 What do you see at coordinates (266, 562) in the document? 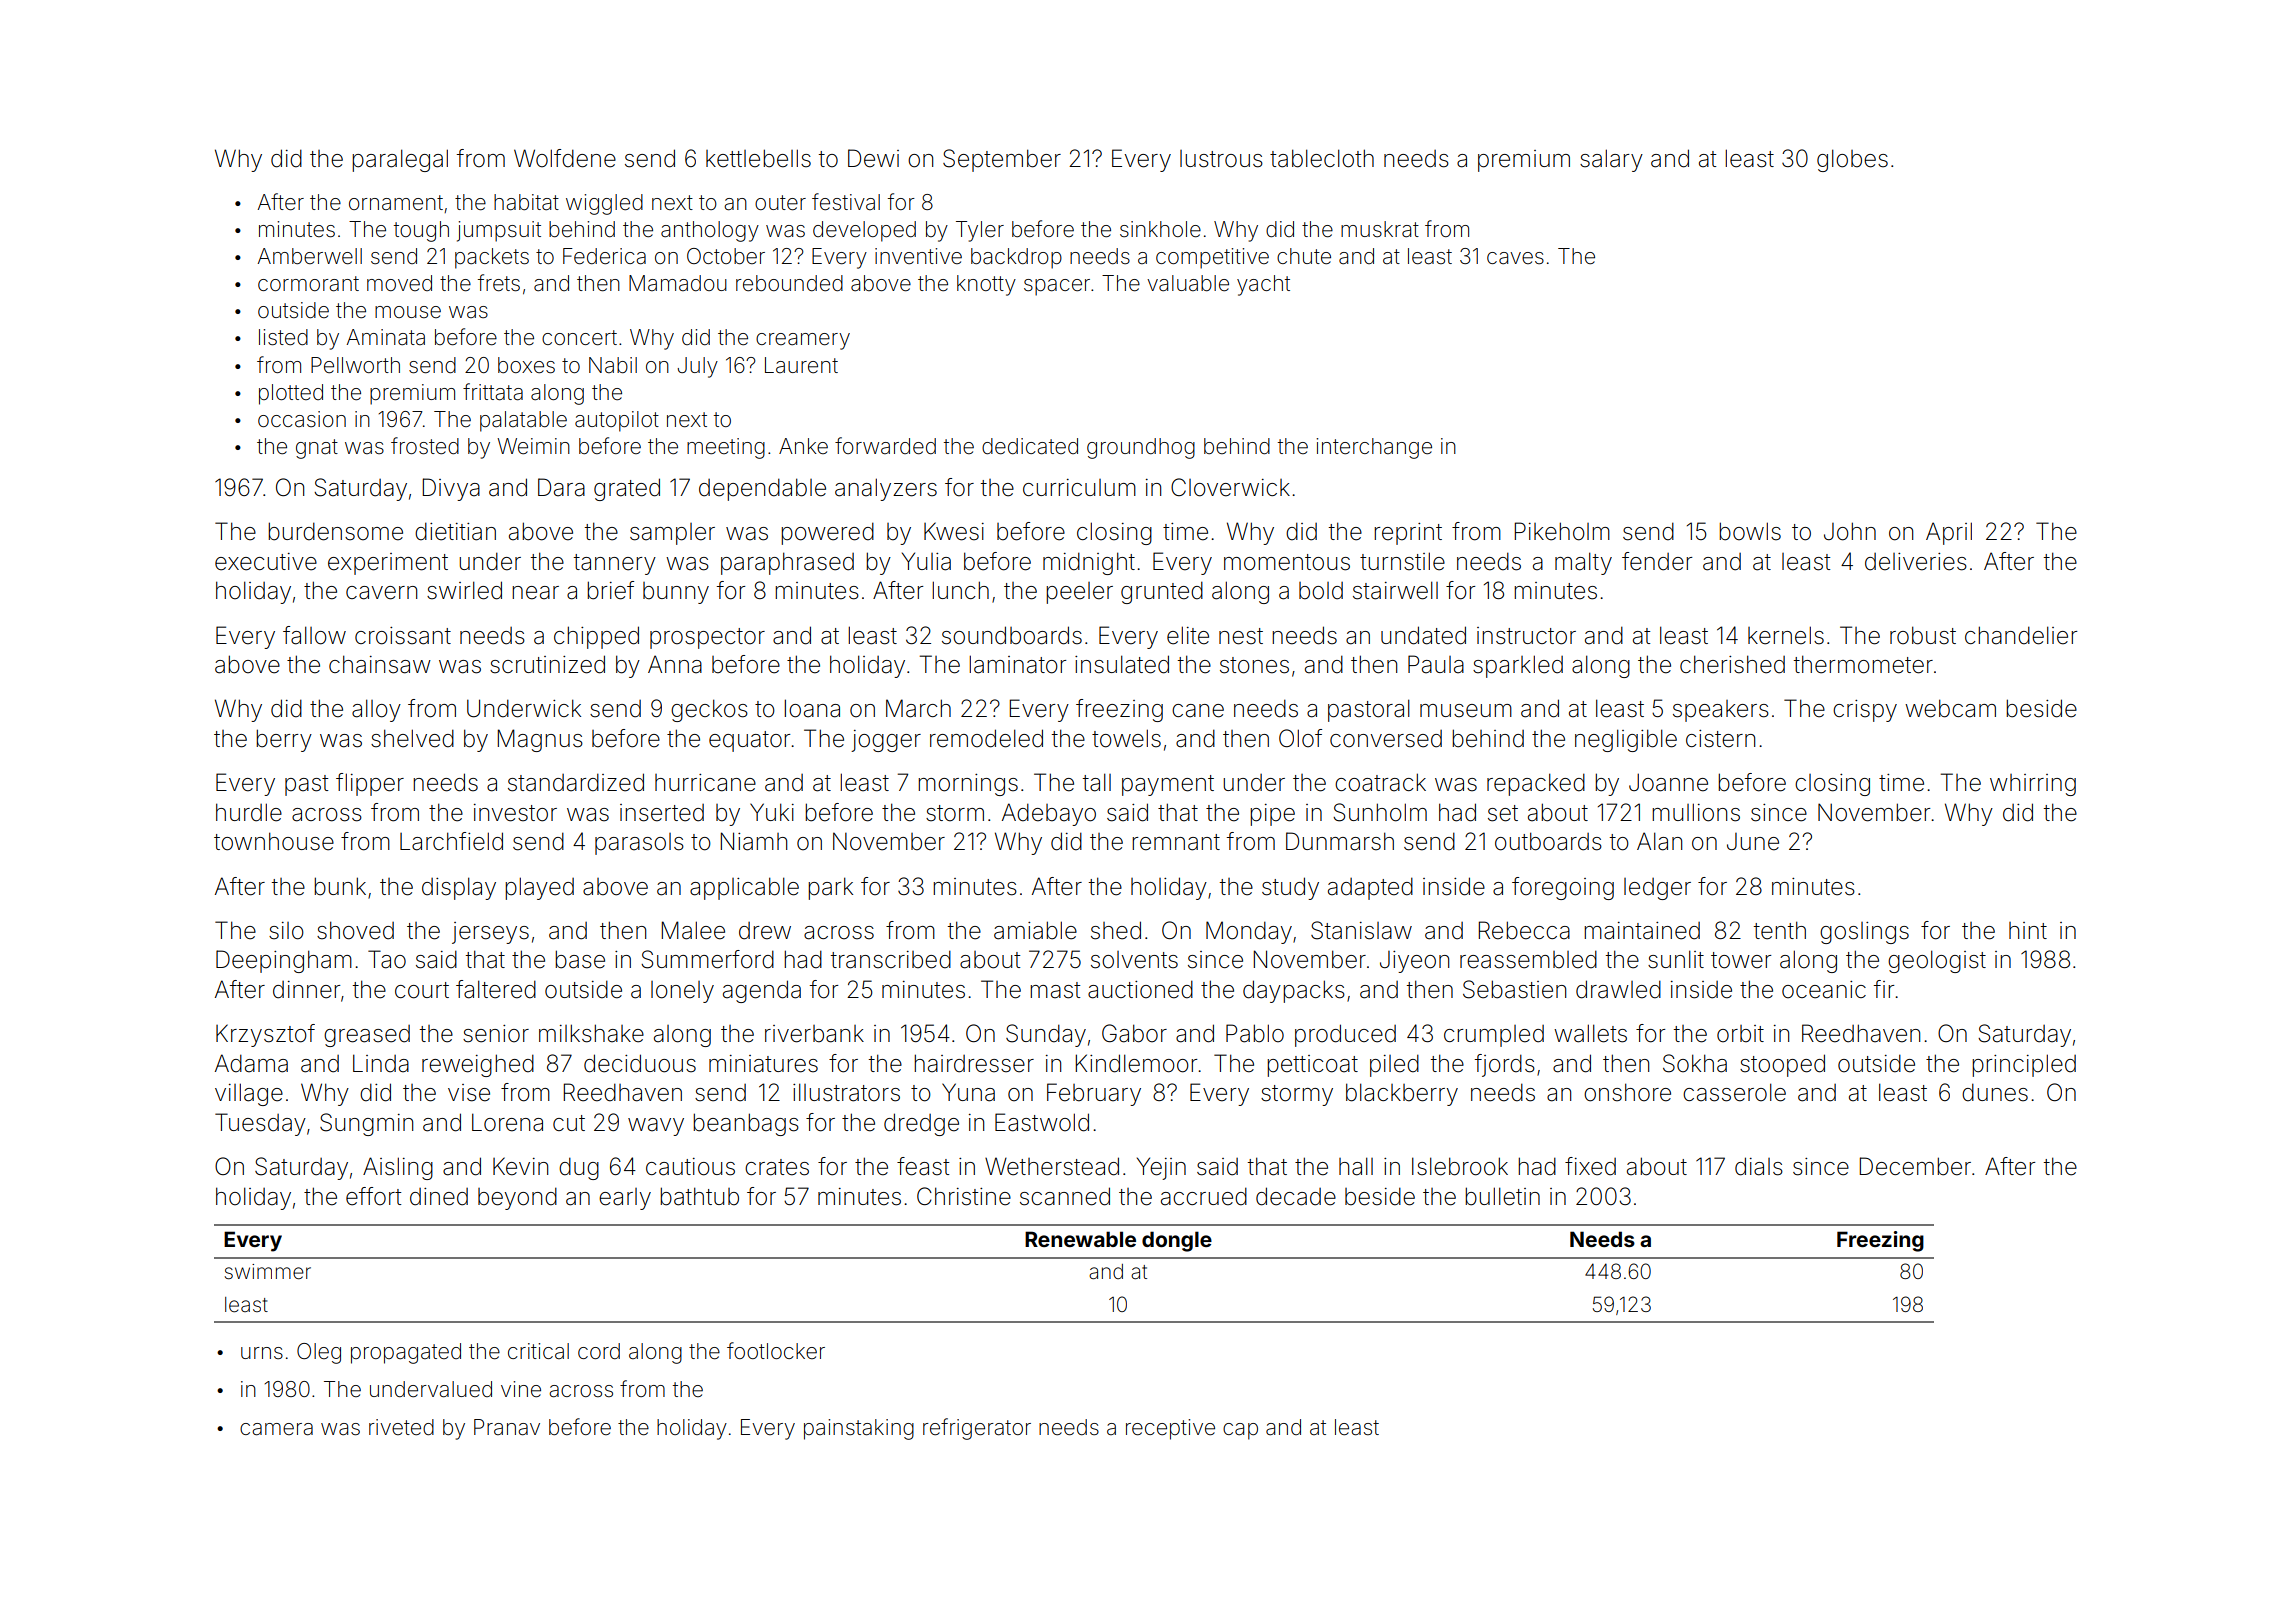
I see `executive` at bounding box center [266, 562].
